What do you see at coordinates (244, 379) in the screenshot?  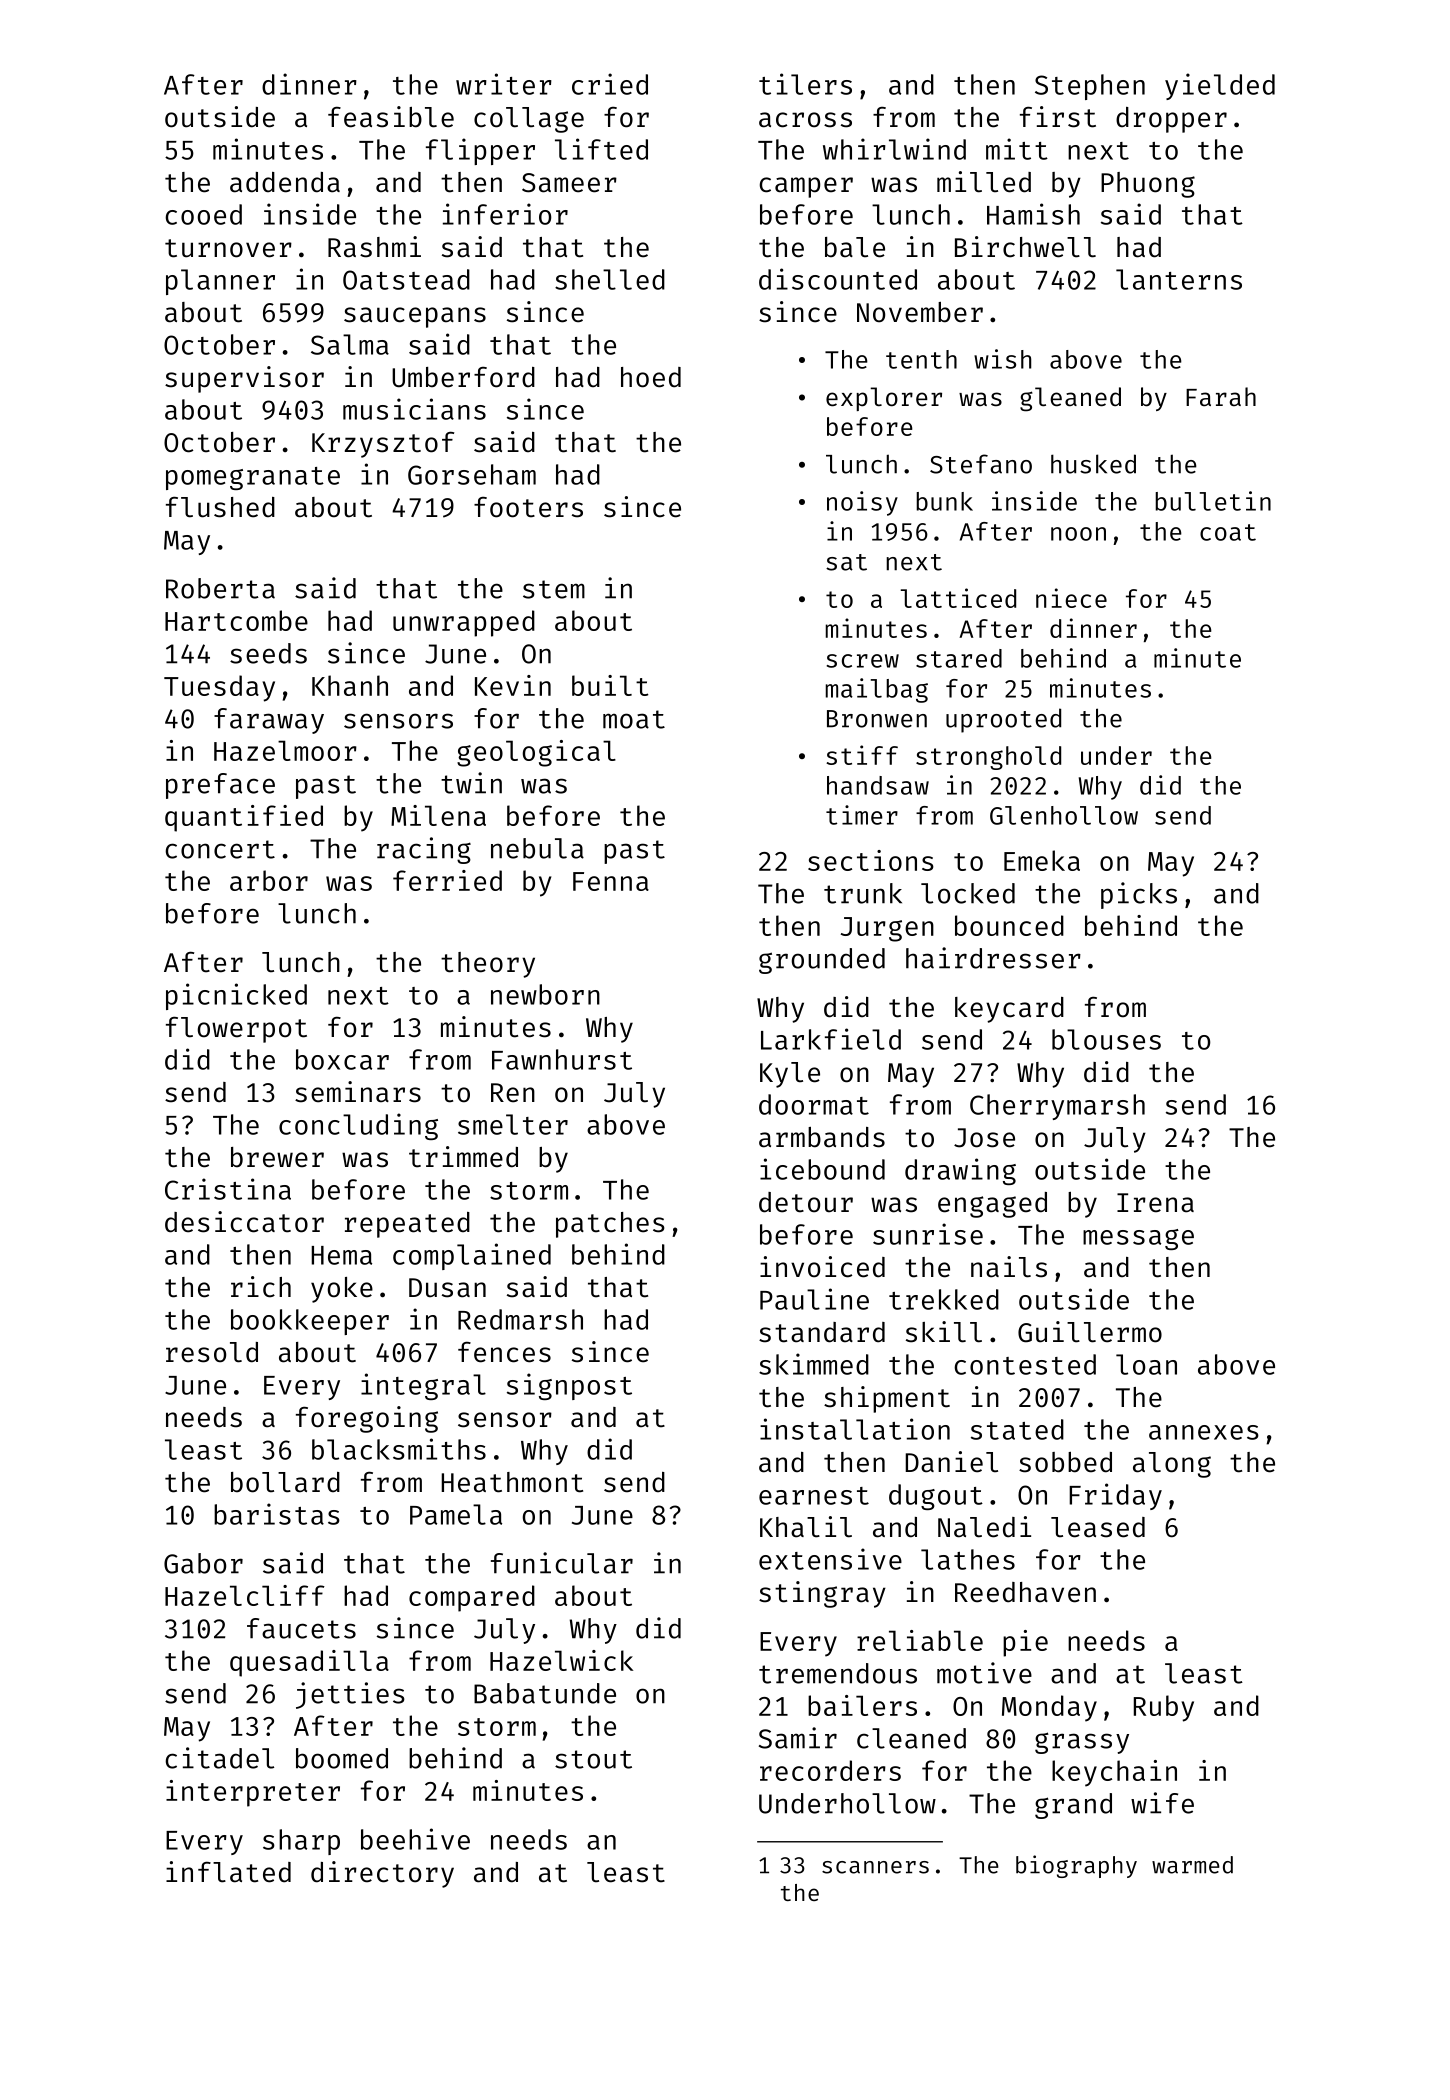 I see `supervisor` at bounding box center [244, 379].
